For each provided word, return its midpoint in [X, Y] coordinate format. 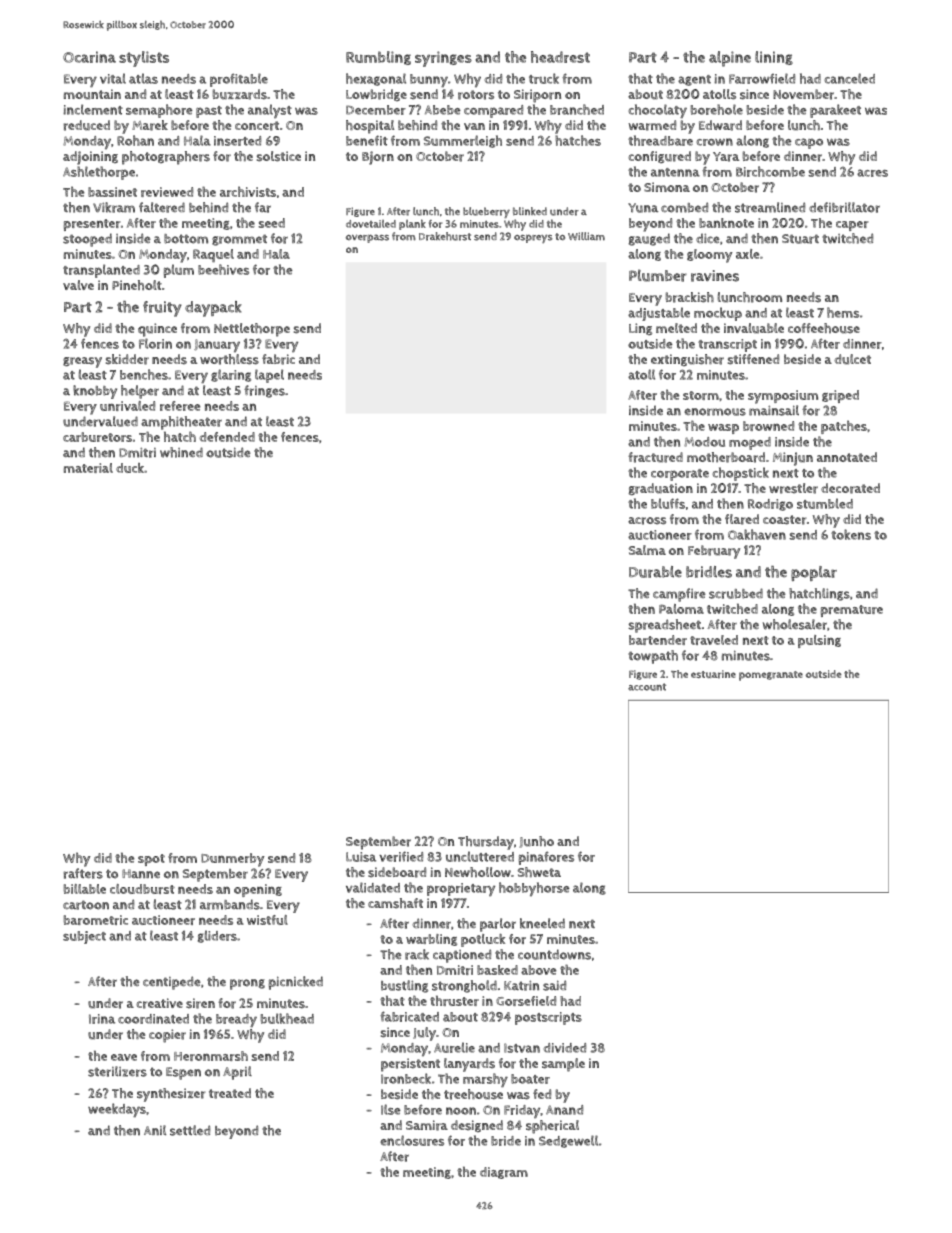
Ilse [391, 1109]
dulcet [852, 359]
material [88, 468]
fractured [655, 457]
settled [190, 1130]
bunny [429, 80]
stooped [87, 240]
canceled [849, 78]
